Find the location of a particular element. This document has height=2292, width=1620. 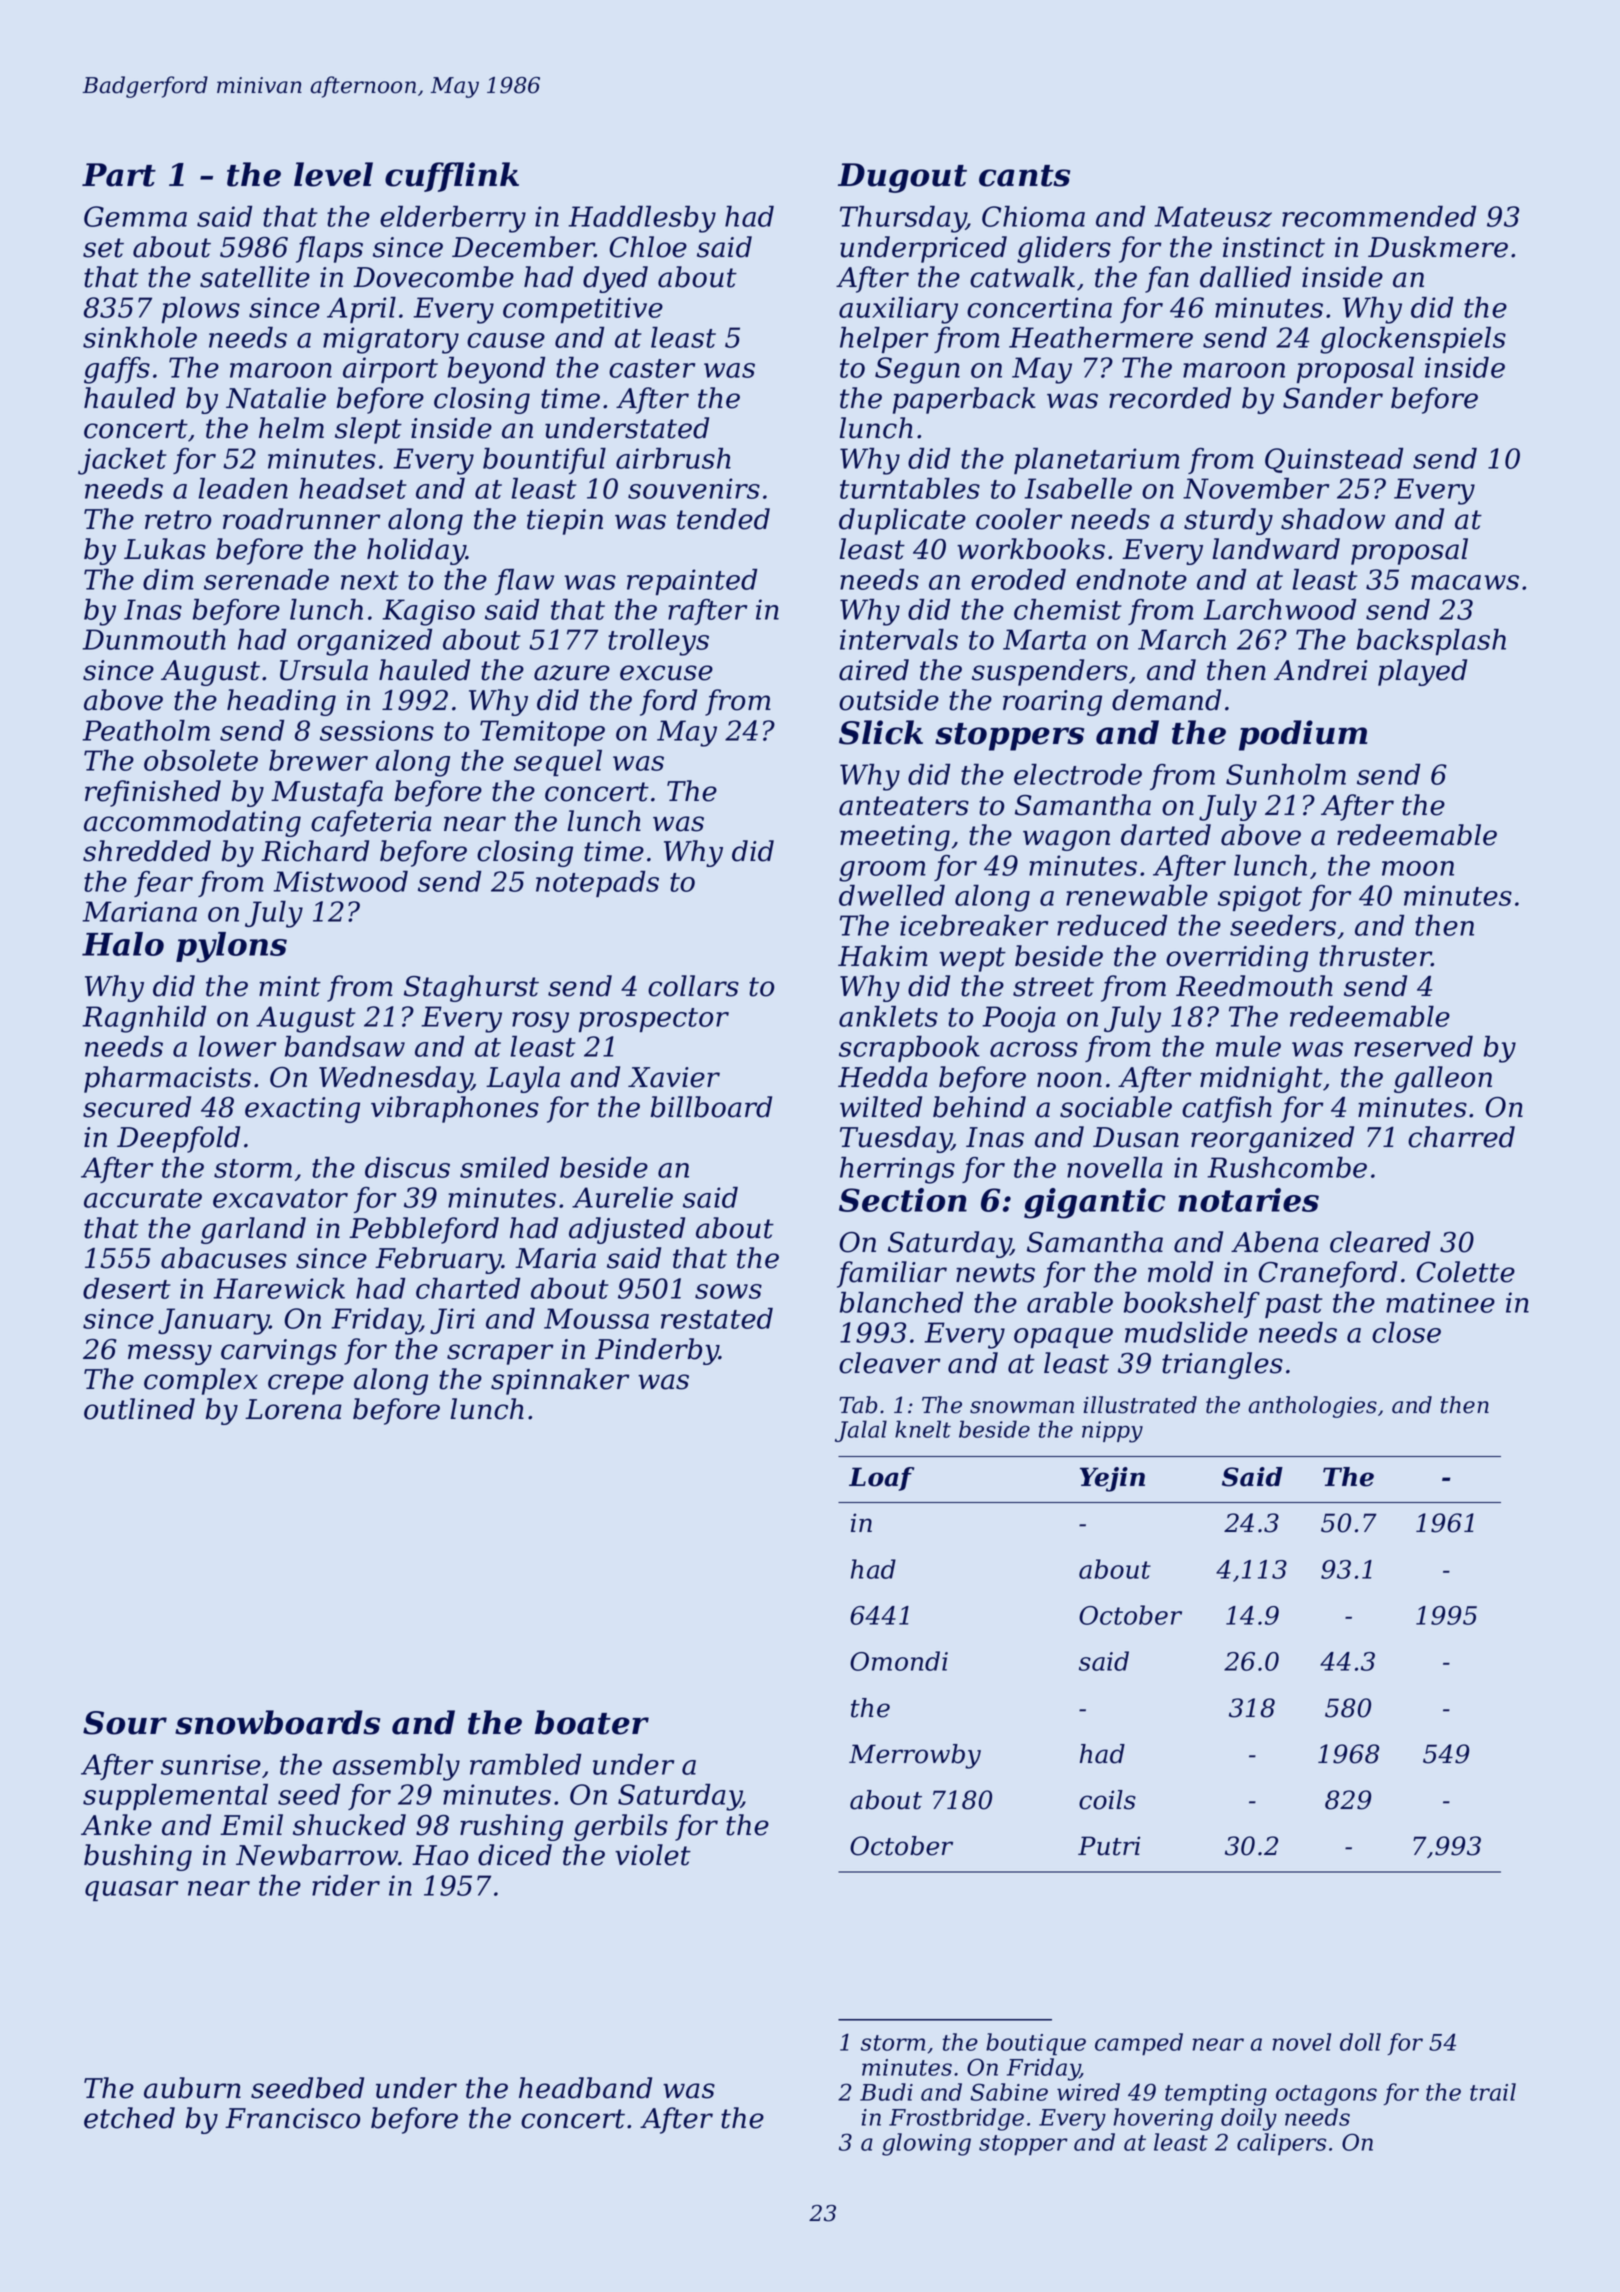

cufflink is located at coordinates (452, 177).
